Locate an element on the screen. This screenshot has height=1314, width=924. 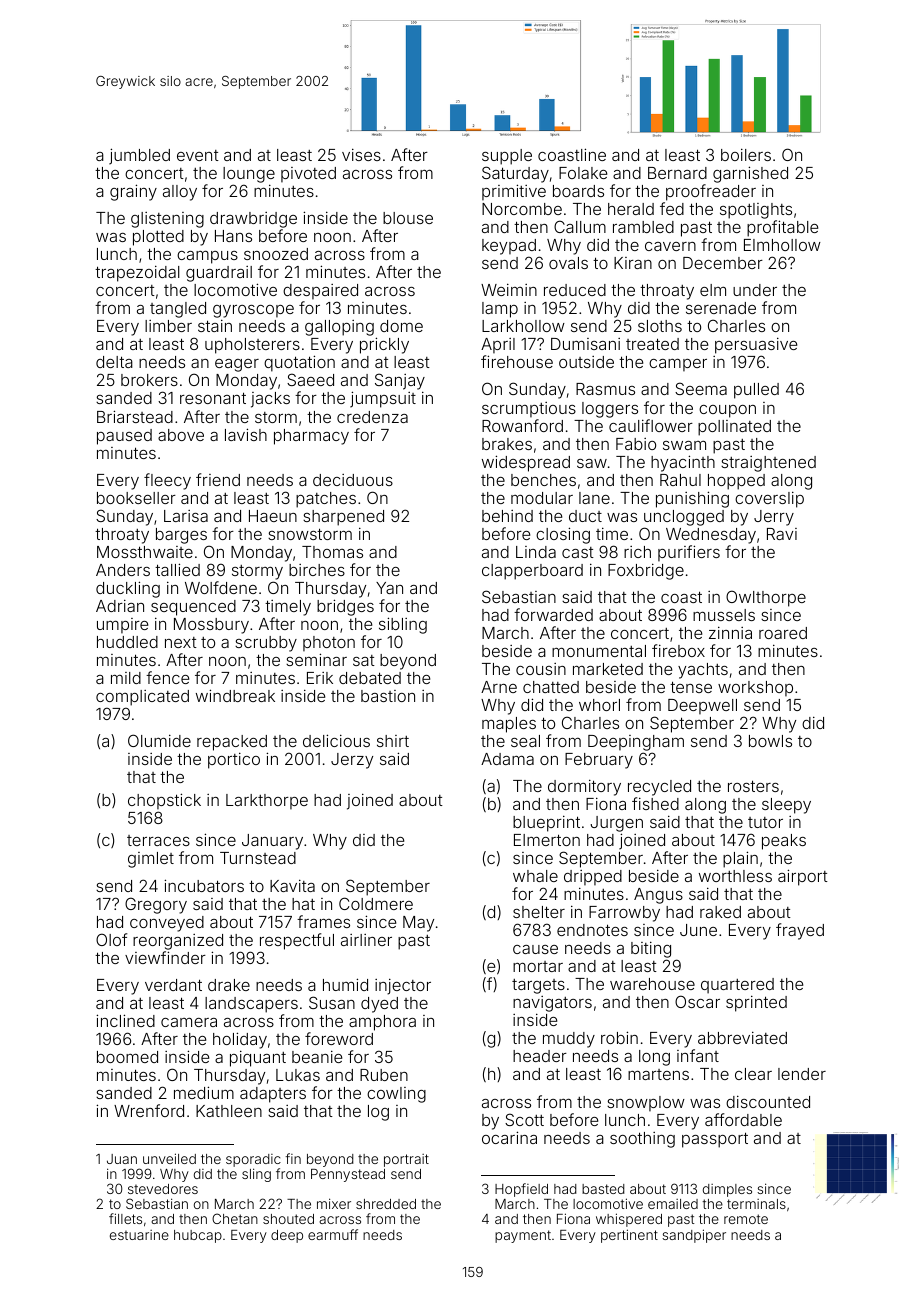
Haeun is located at coordinates (273, 516).
